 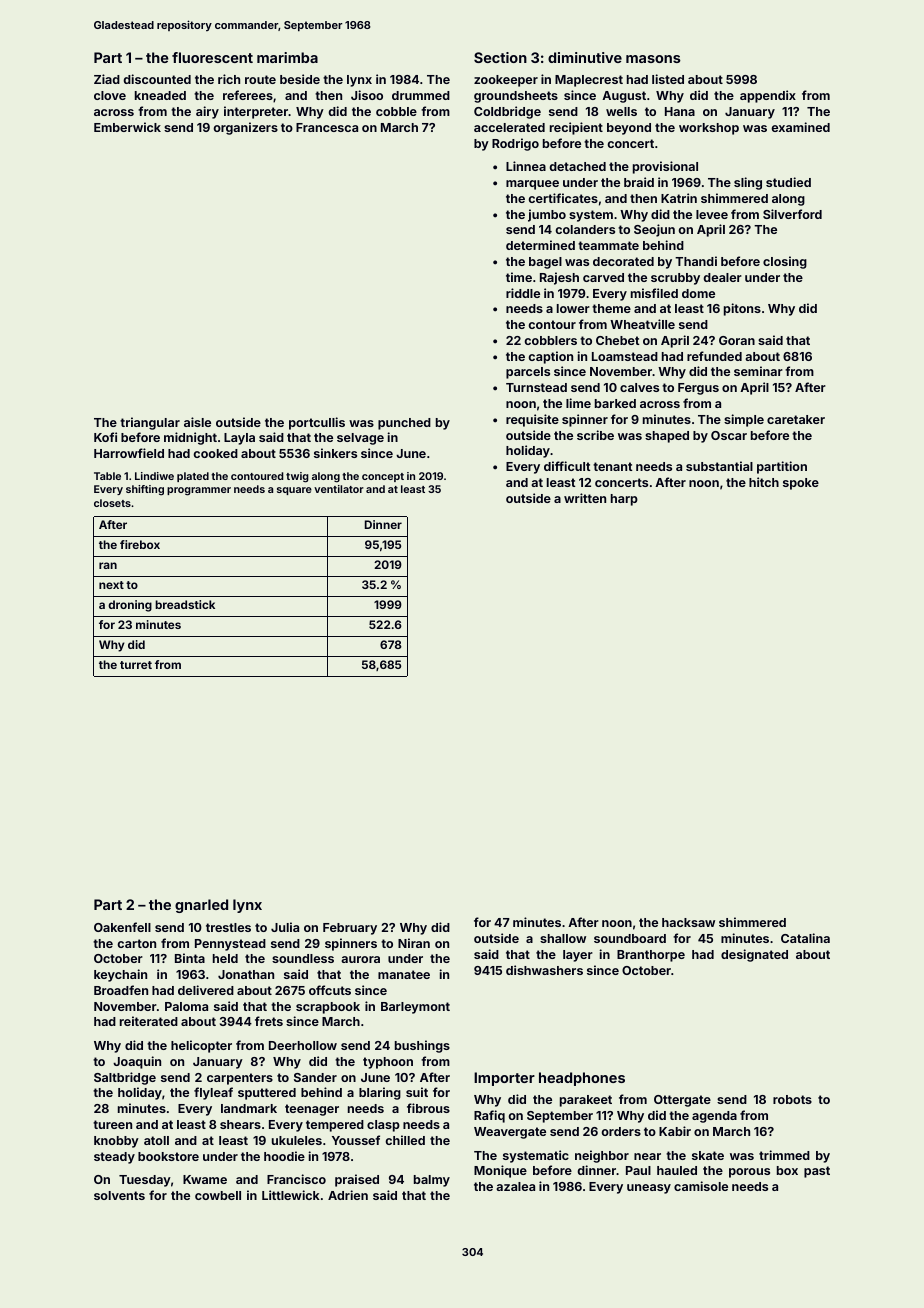 I want to click on hitch, so click(x=764, y=482).
